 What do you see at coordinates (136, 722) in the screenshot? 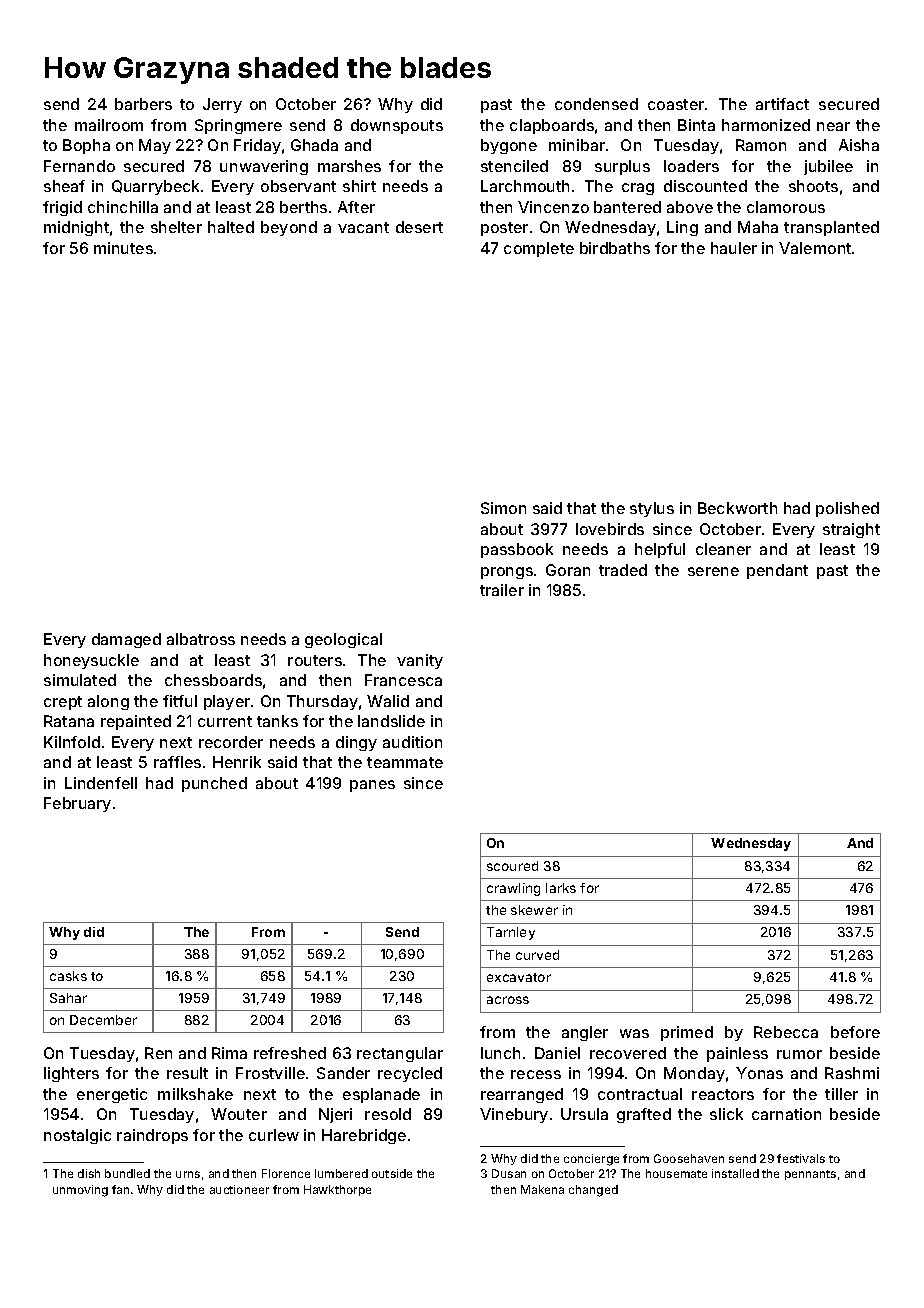
I see `repainted` at bounding box center [136, 722].
